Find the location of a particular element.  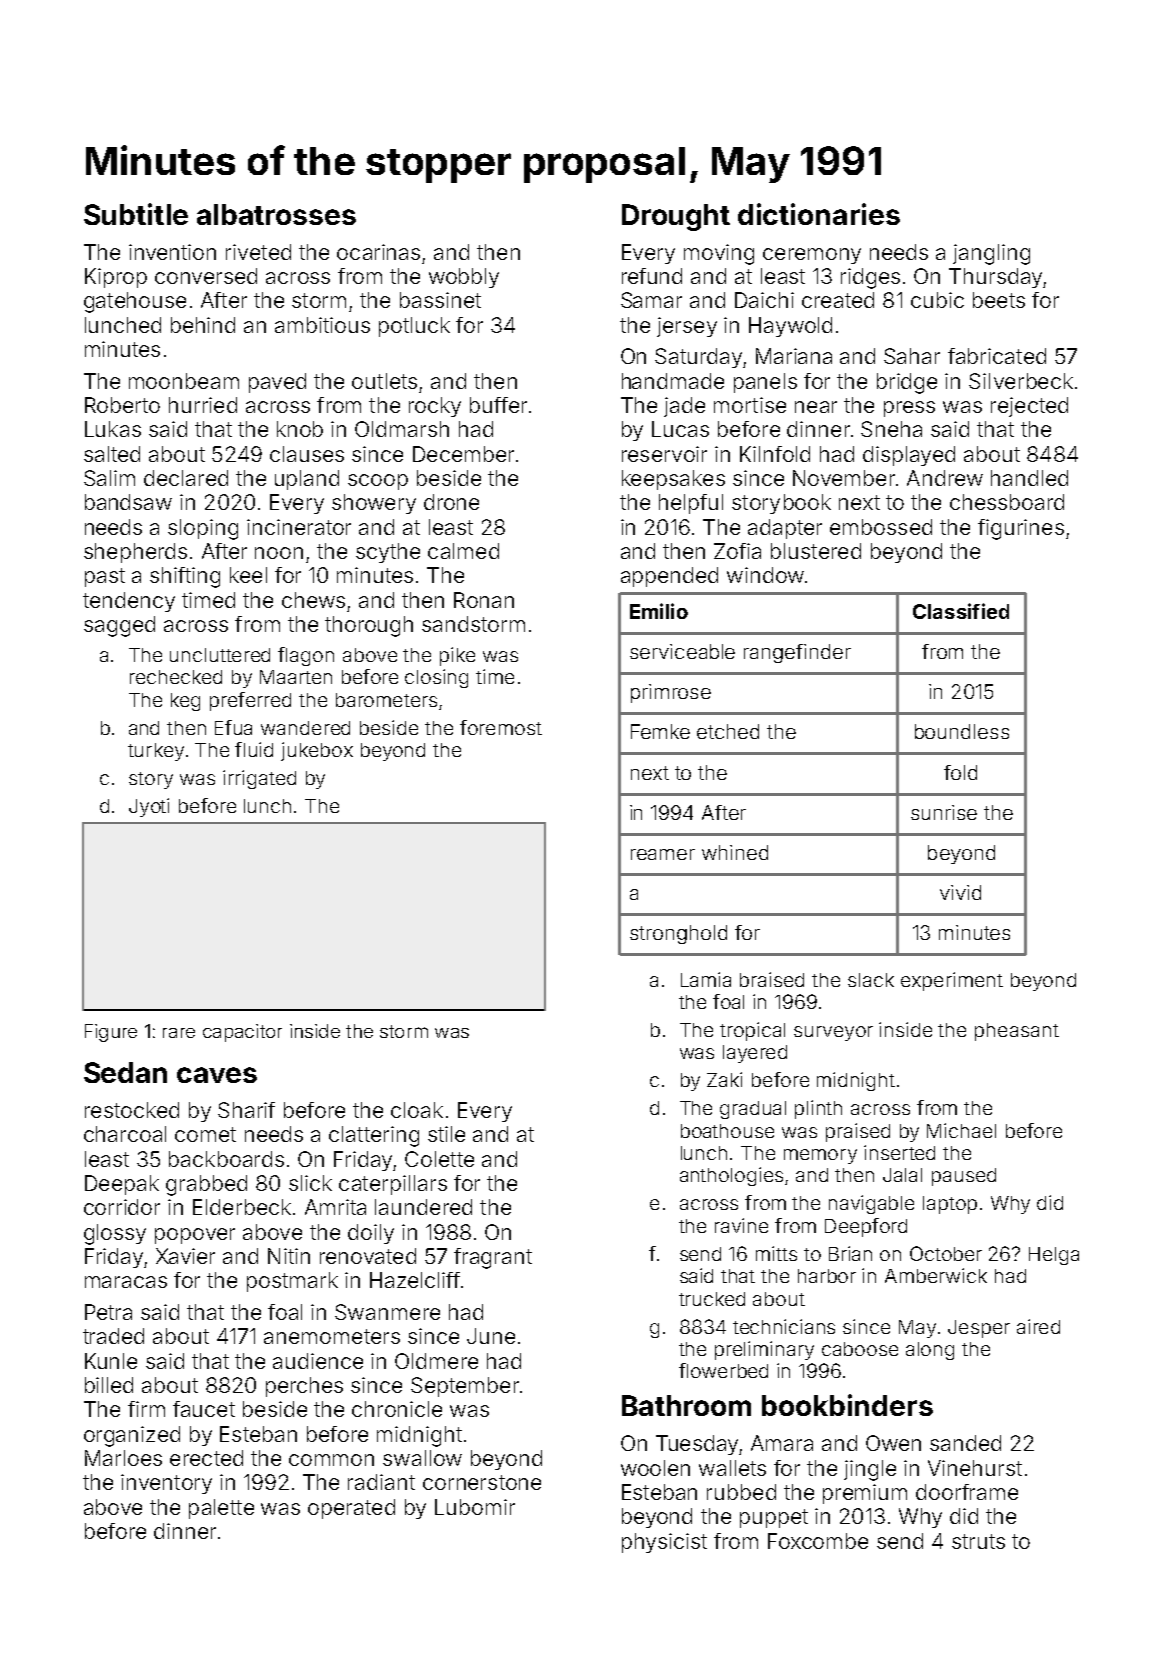

drone is located at coordinates (451, 502).
